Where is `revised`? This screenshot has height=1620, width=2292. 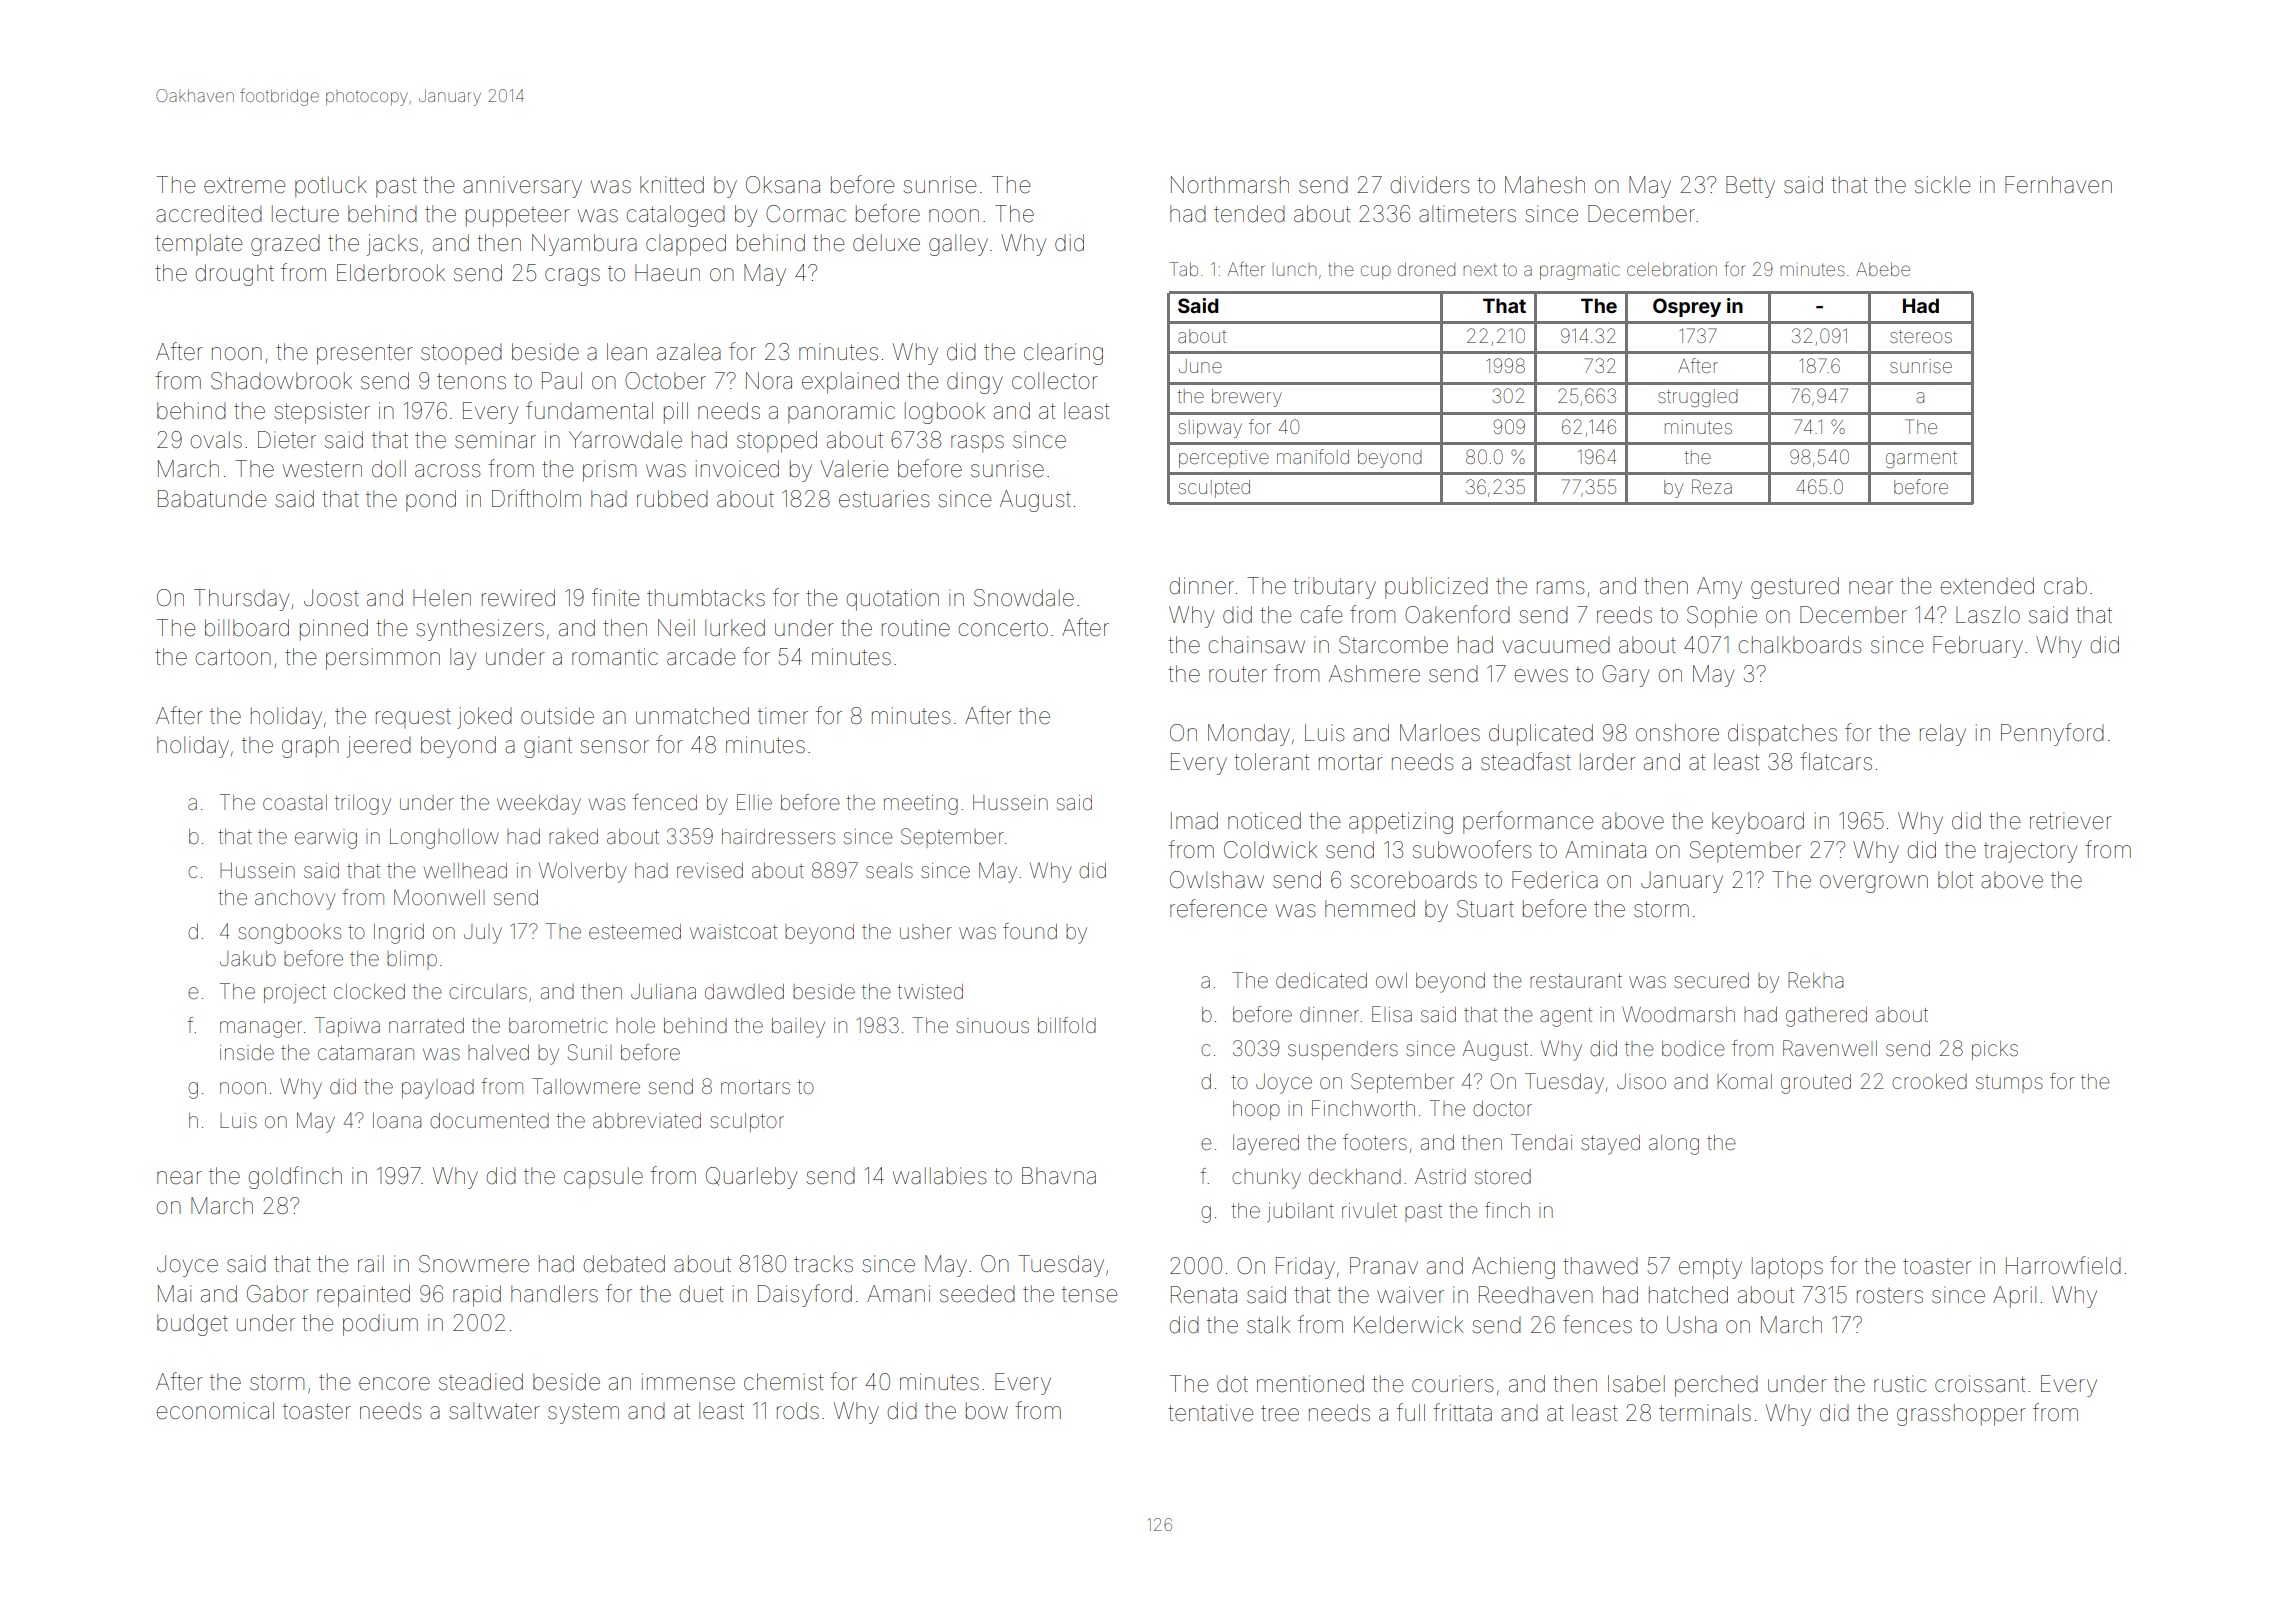 revised is located at coordinates (710, 871).
